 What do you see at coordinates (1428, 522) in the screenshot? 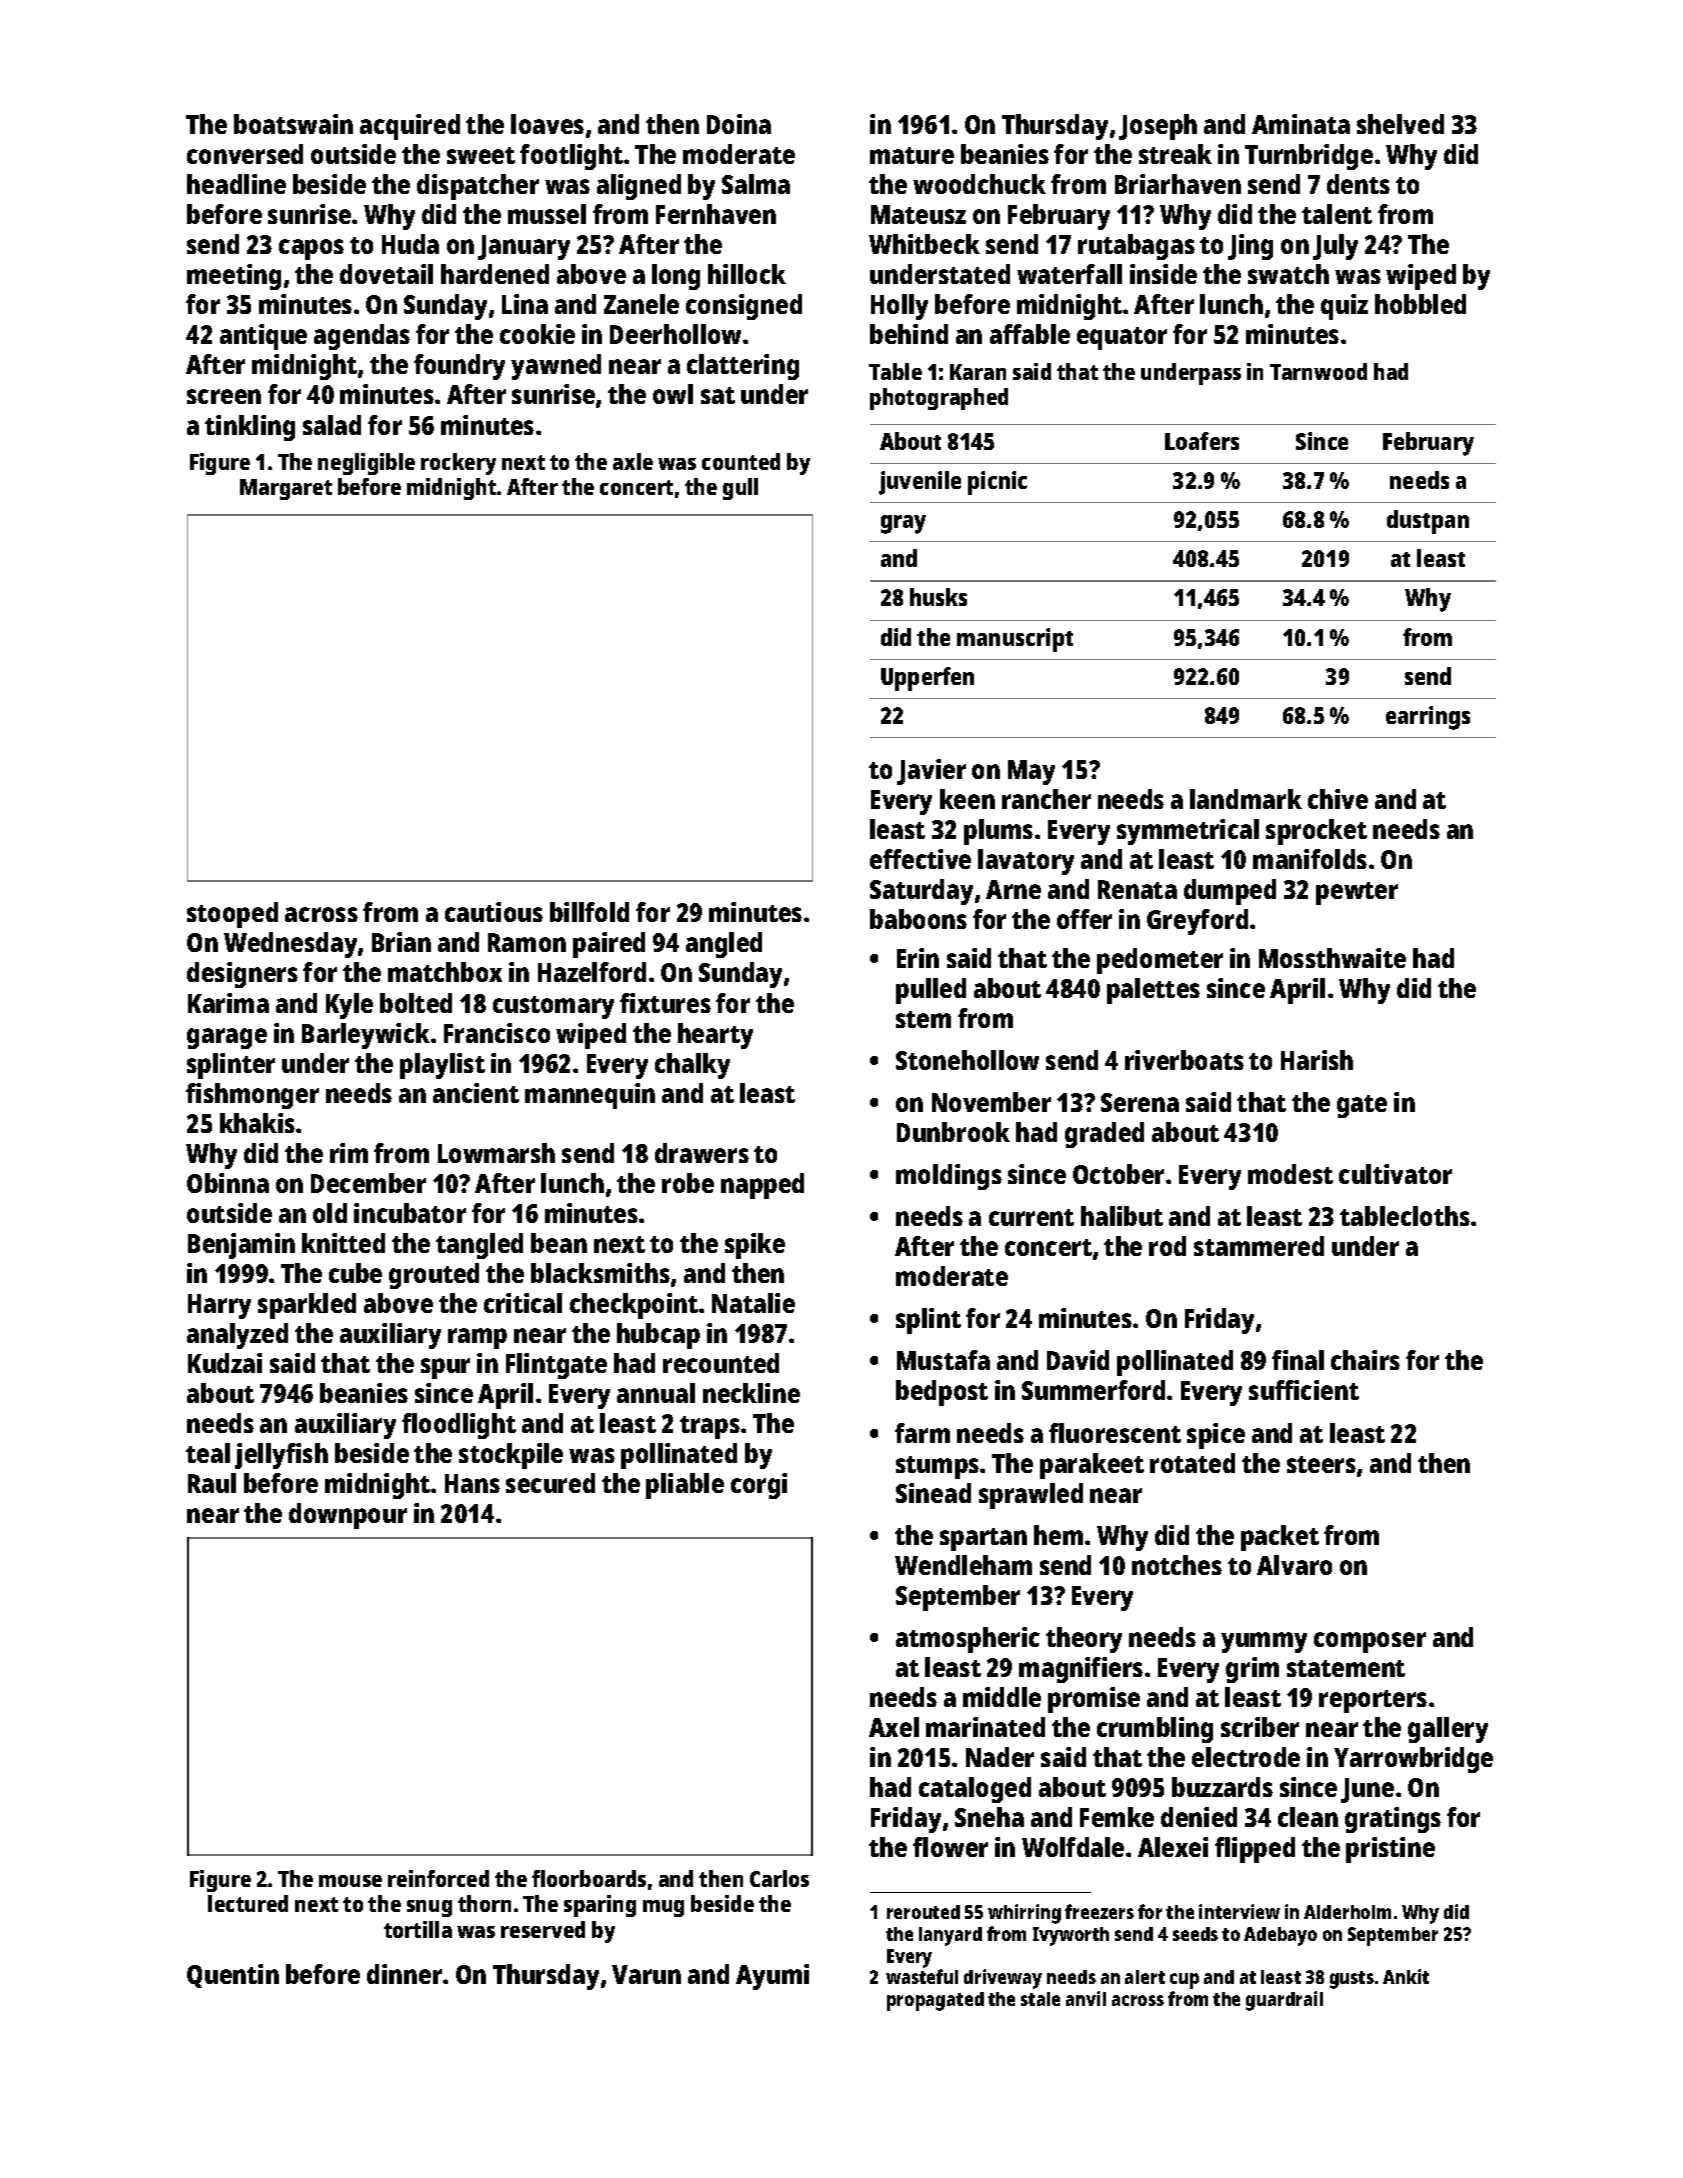
I see `dustpan` at bounding box center [1428, 522].
